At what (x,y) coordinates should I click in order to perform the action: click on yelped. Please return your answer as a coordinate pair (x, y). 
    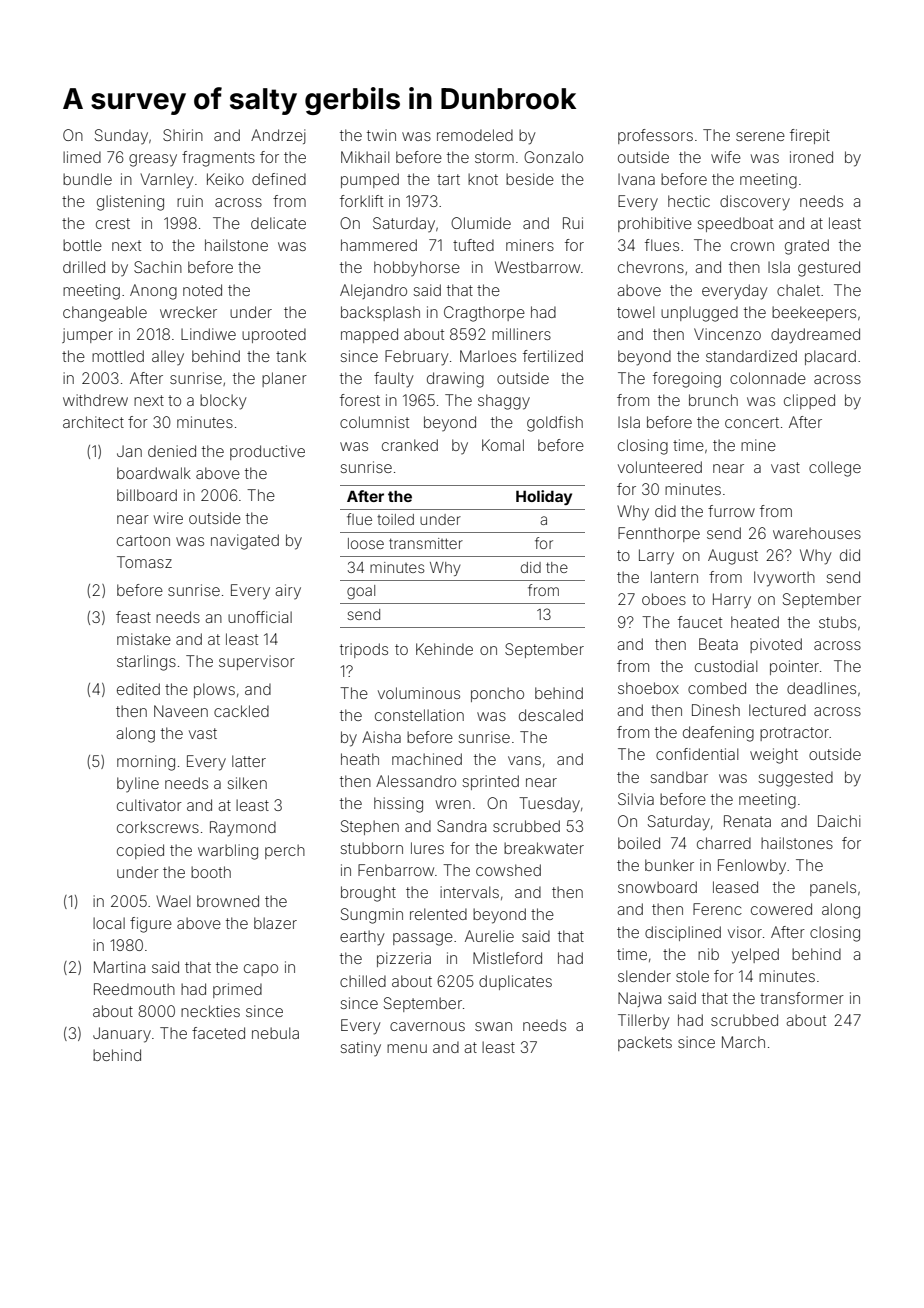
    Looking at the image, I should click on (755, 955).
